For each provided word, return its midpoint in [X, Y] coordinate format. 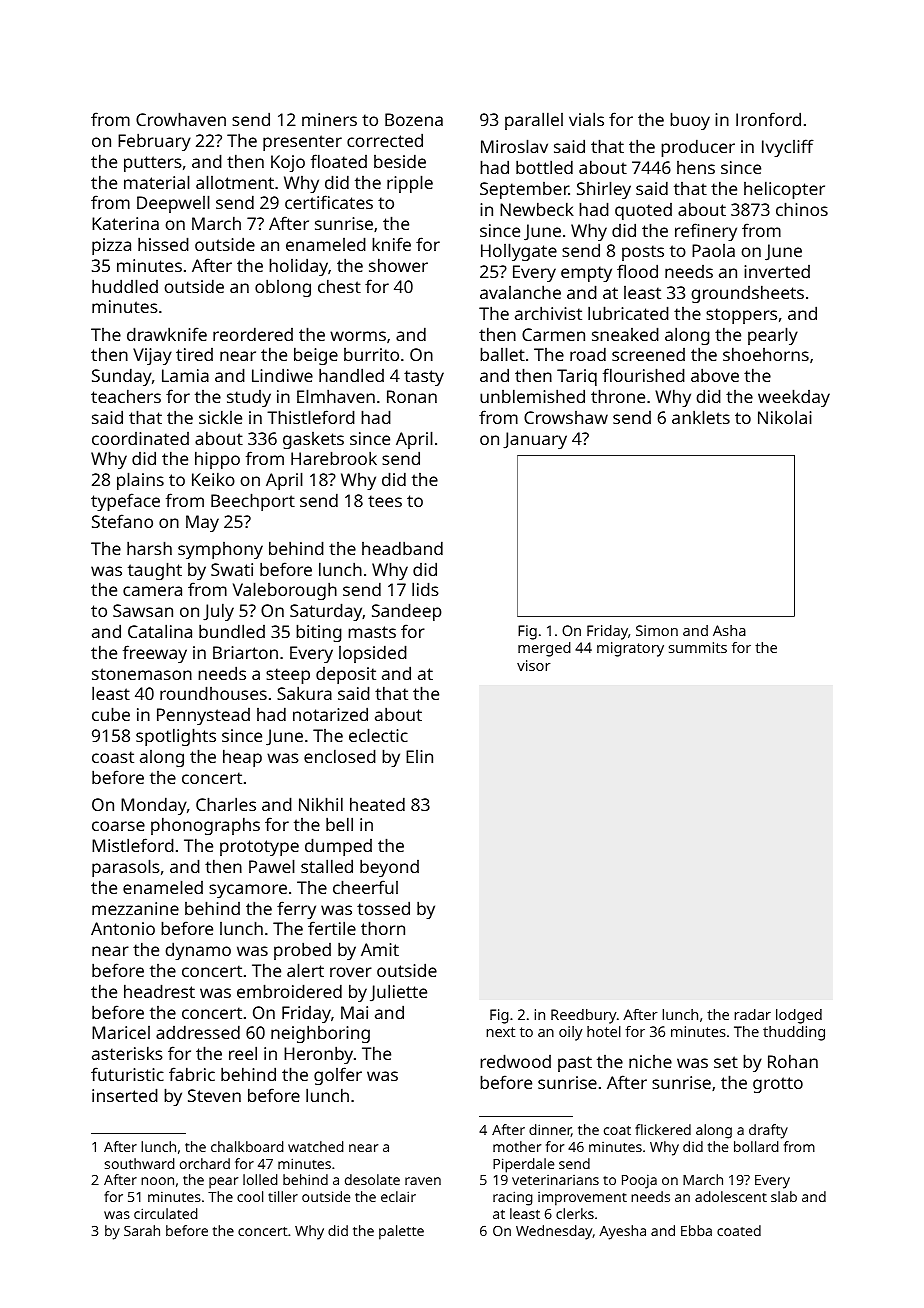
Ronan [412, 396]
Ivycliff [788, 148]
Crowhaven [181, 119]
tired [194, 354]
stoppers [741, 316]
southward [140, 1163]
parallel [534, 121]
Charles [226, 804]
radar [752, 1014]
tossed [383, 908]
